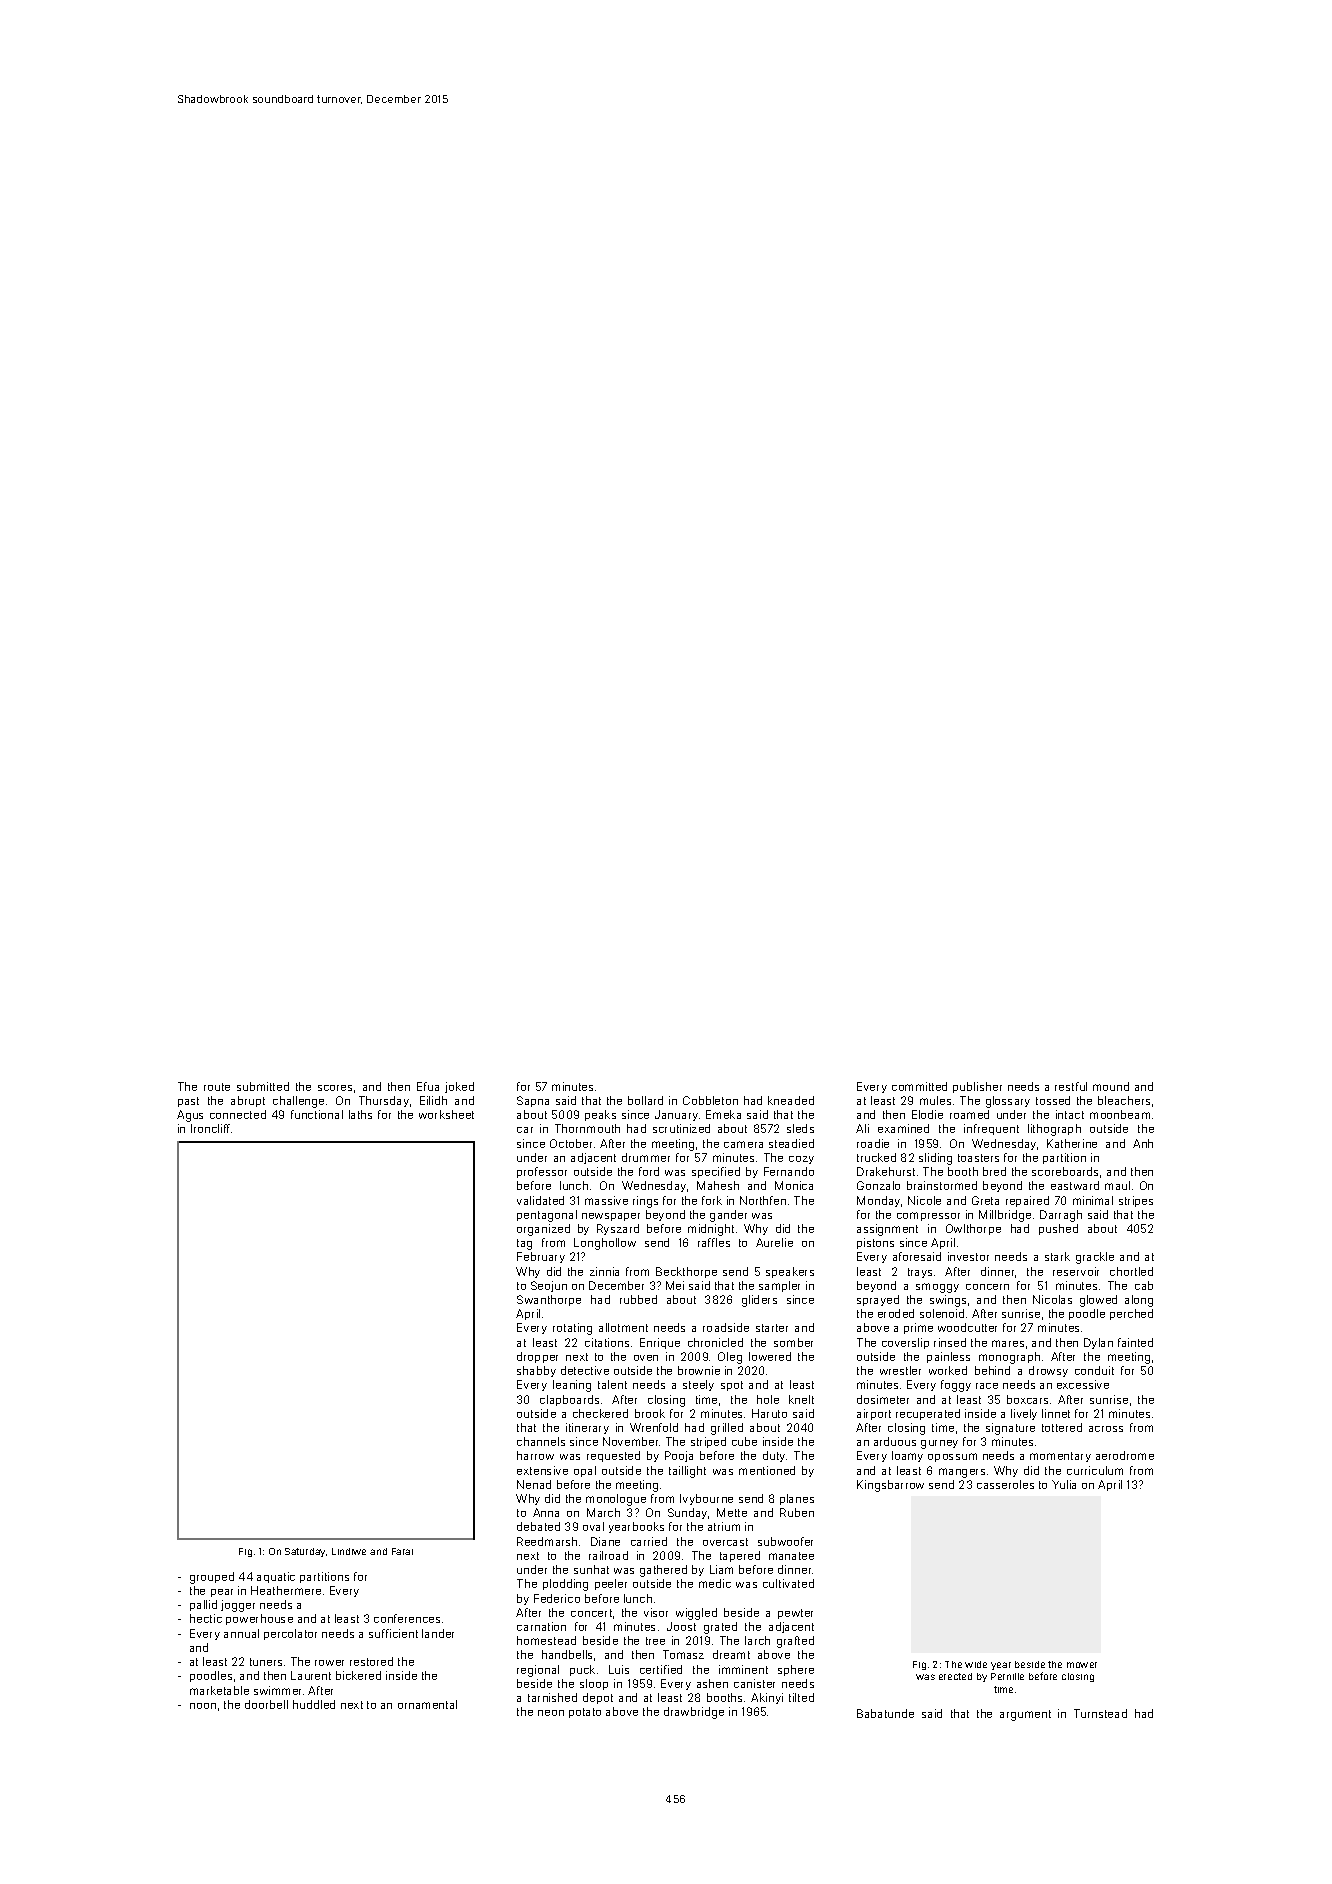 The height and width of the document is (1884, 1332). What do you see at coordinates (714, 1242) in the document?
I see `raffles` at bounding box center [714, 1242].
